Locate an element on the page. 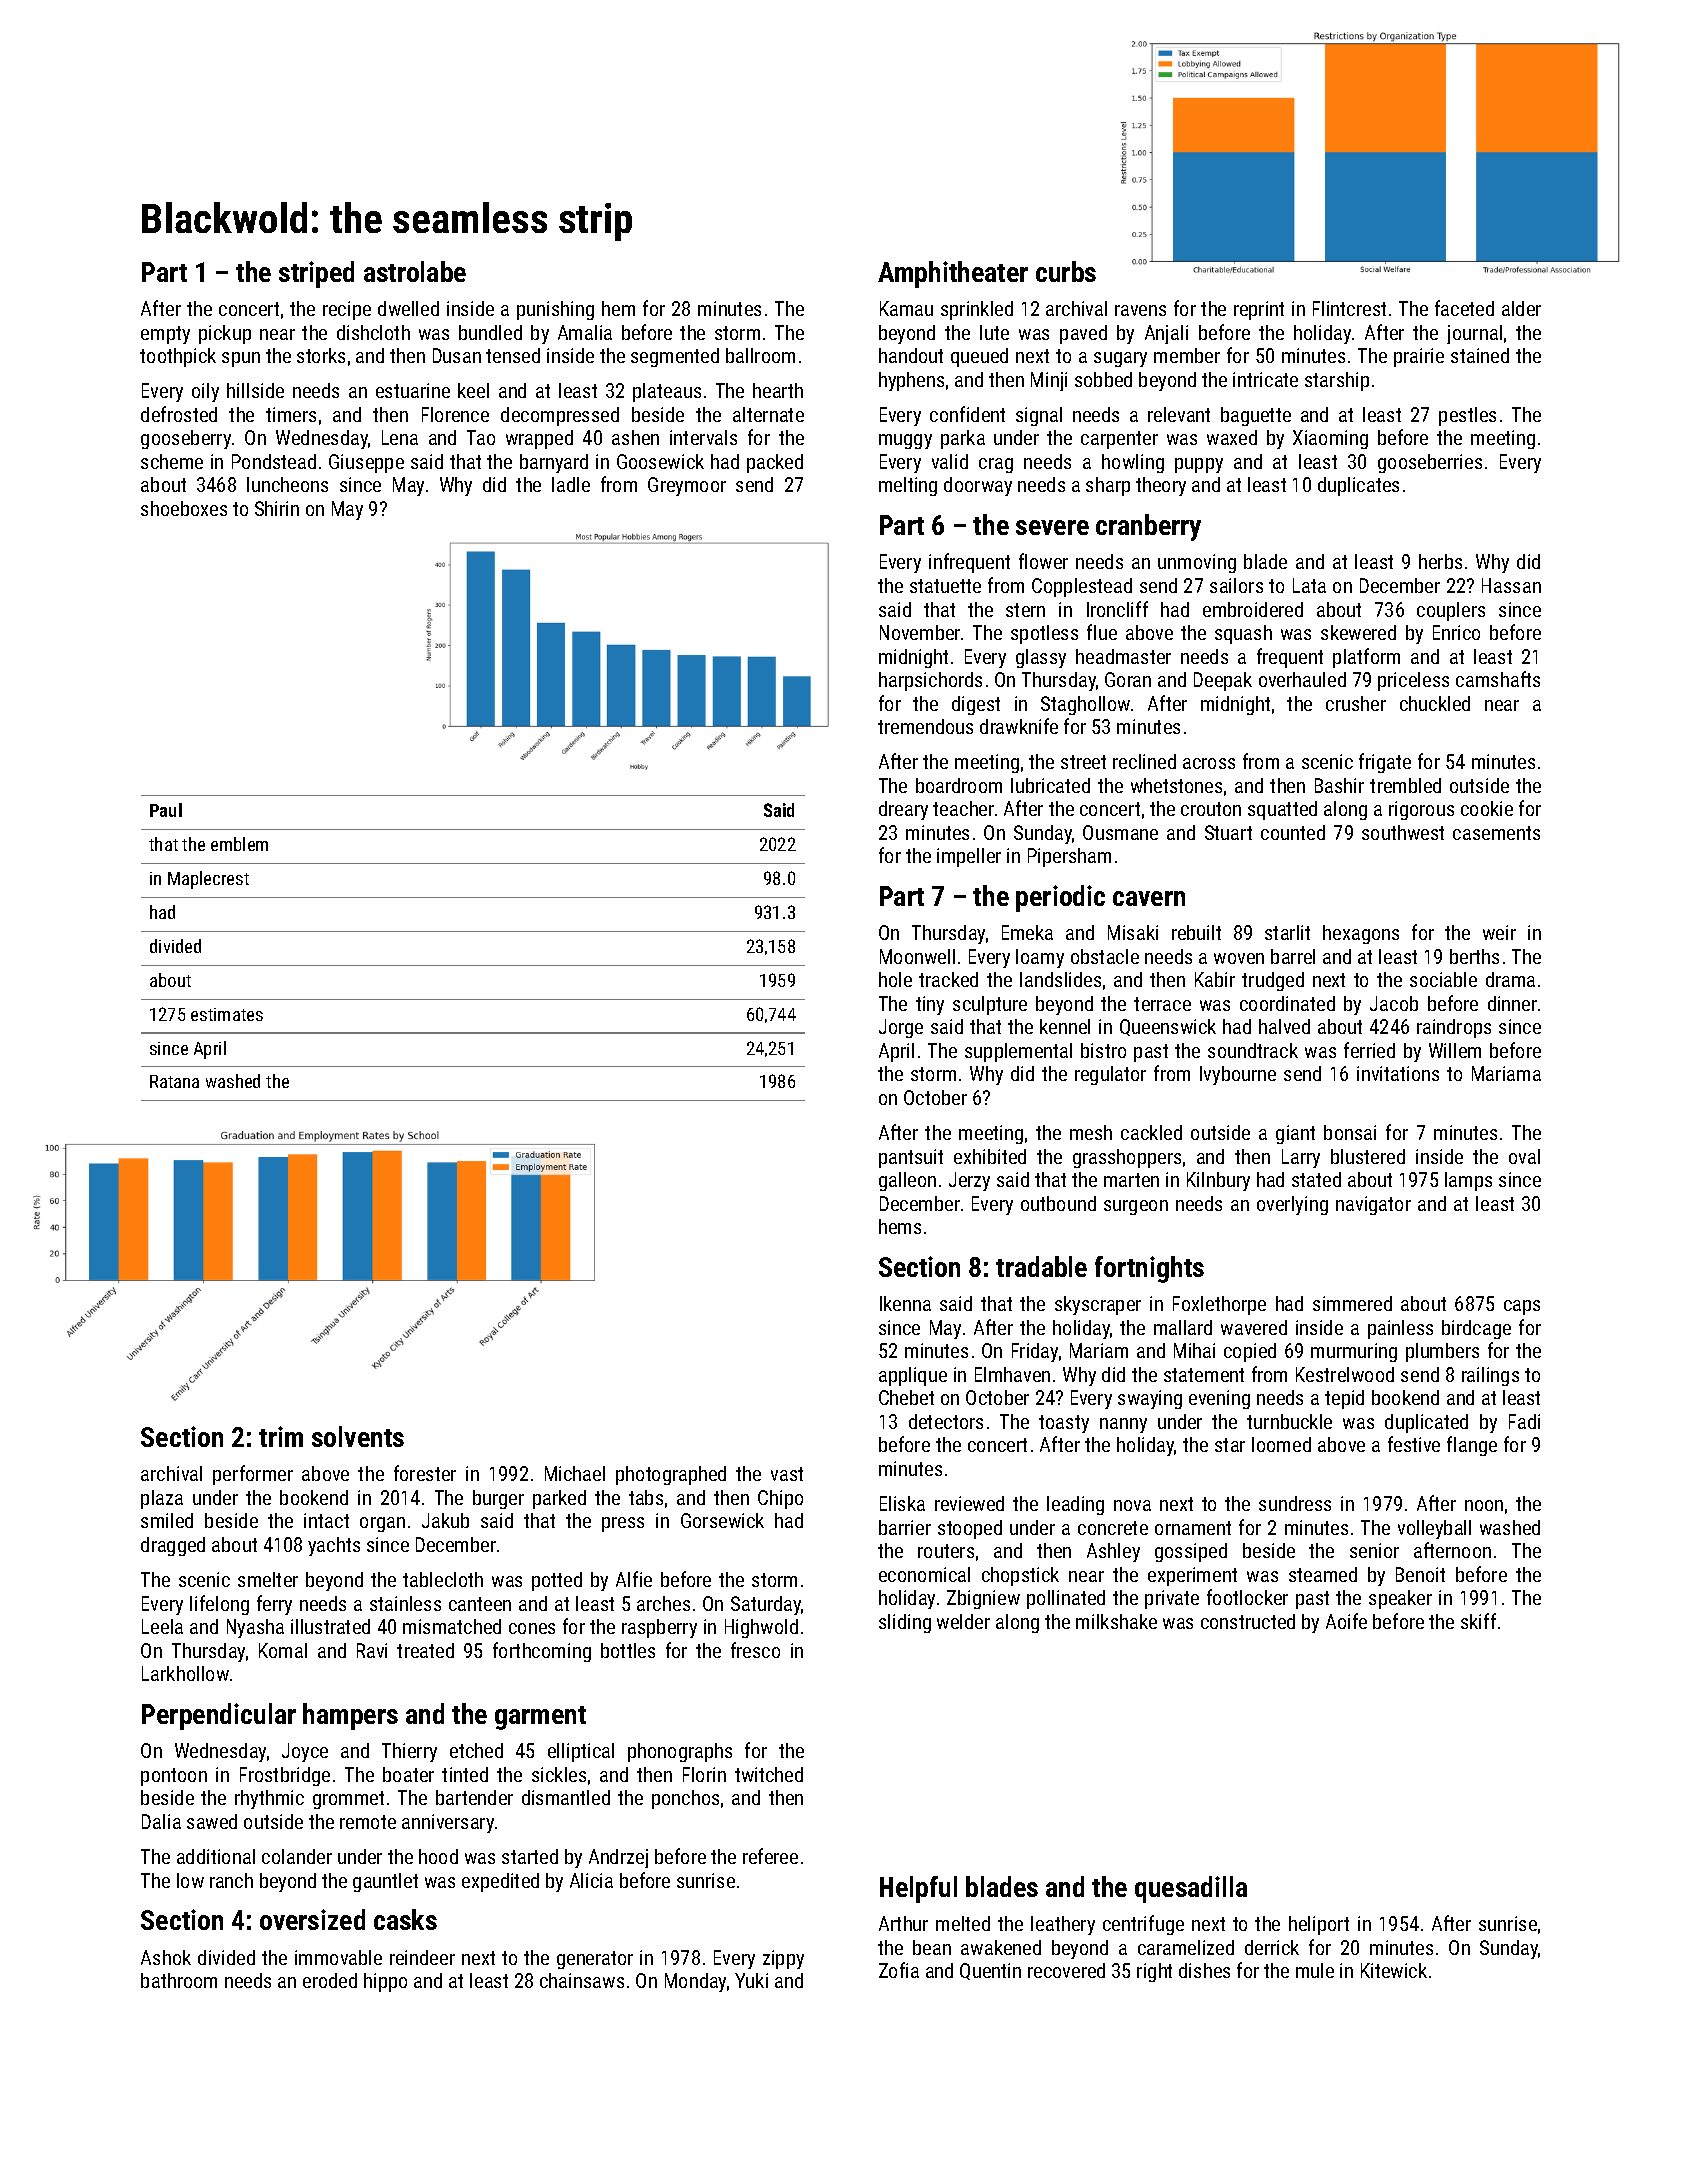  stated is located at coordinates (1316, 1179).
